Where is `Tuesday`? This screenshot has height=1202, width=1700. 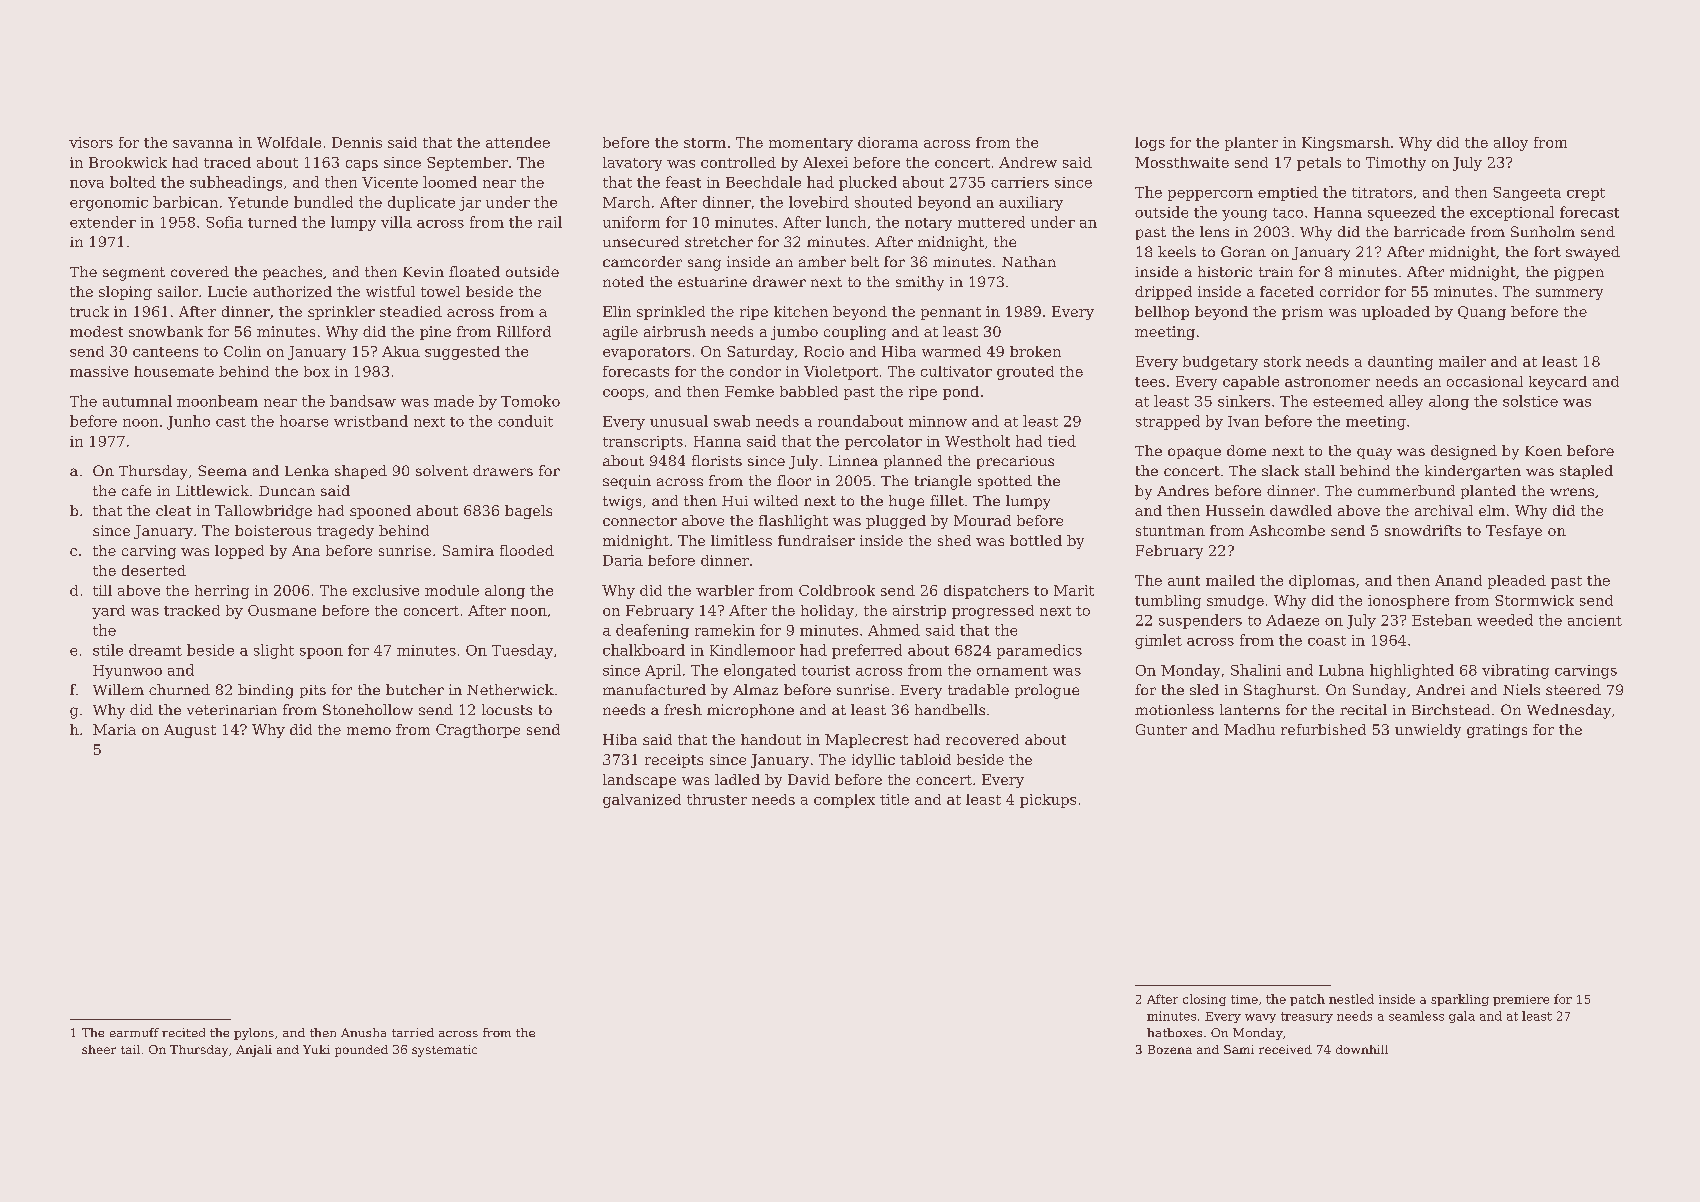
Tuesday is located at coordinates (522, 651).
